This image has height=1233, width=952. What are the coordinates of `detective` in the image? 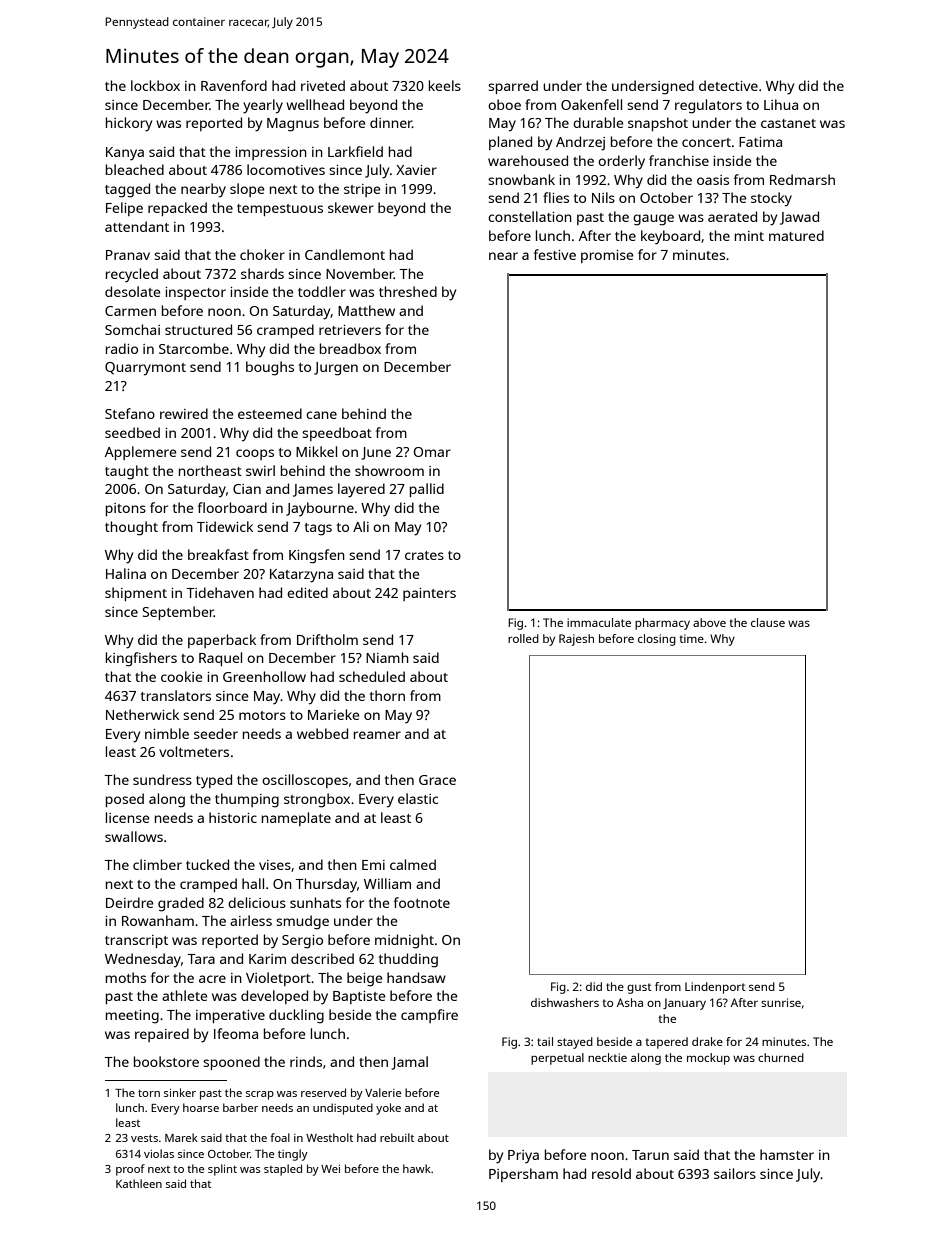 It's located at (728, 85).
